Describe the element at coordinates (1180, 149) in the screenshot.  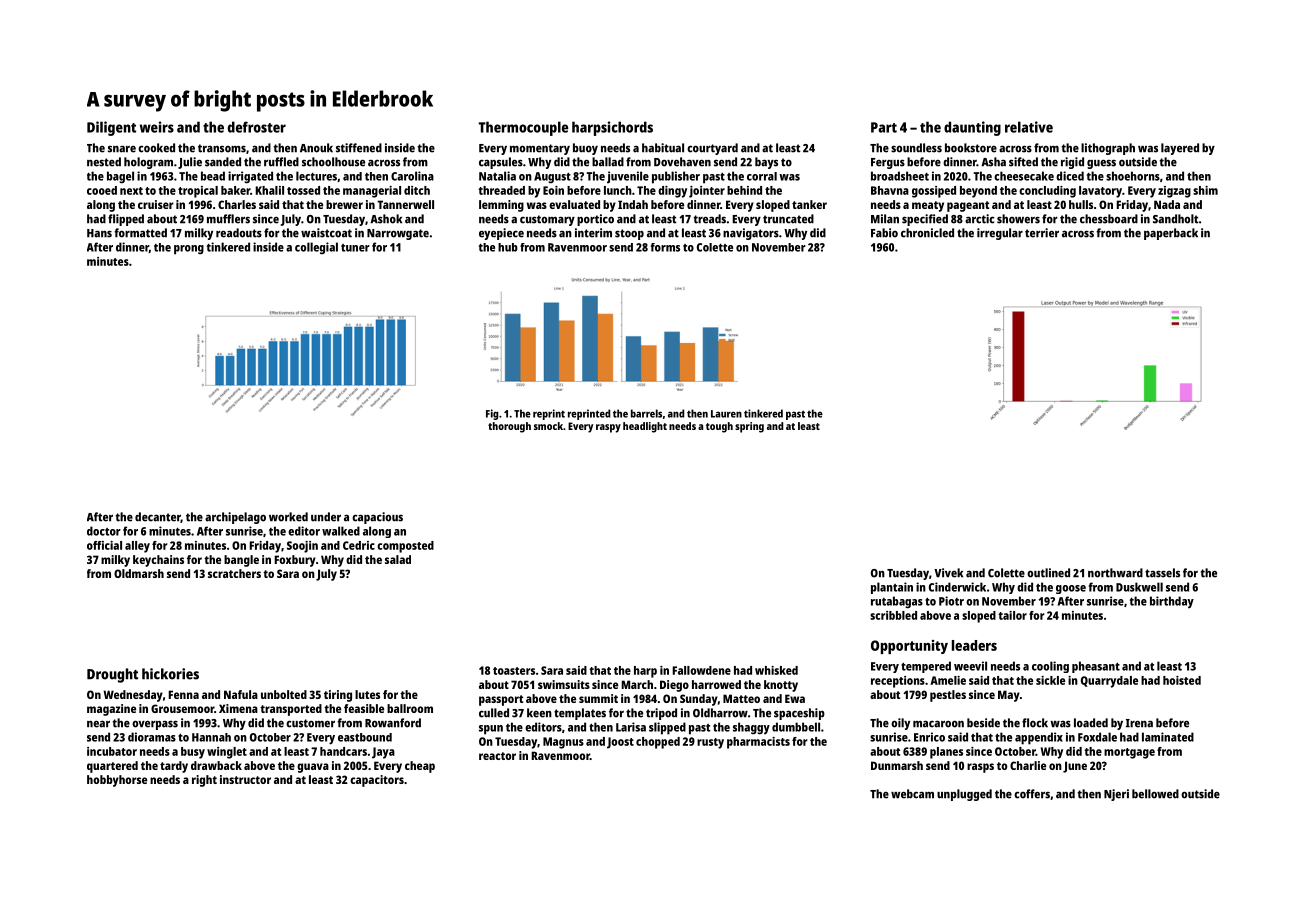
I see `layered` at that location.
